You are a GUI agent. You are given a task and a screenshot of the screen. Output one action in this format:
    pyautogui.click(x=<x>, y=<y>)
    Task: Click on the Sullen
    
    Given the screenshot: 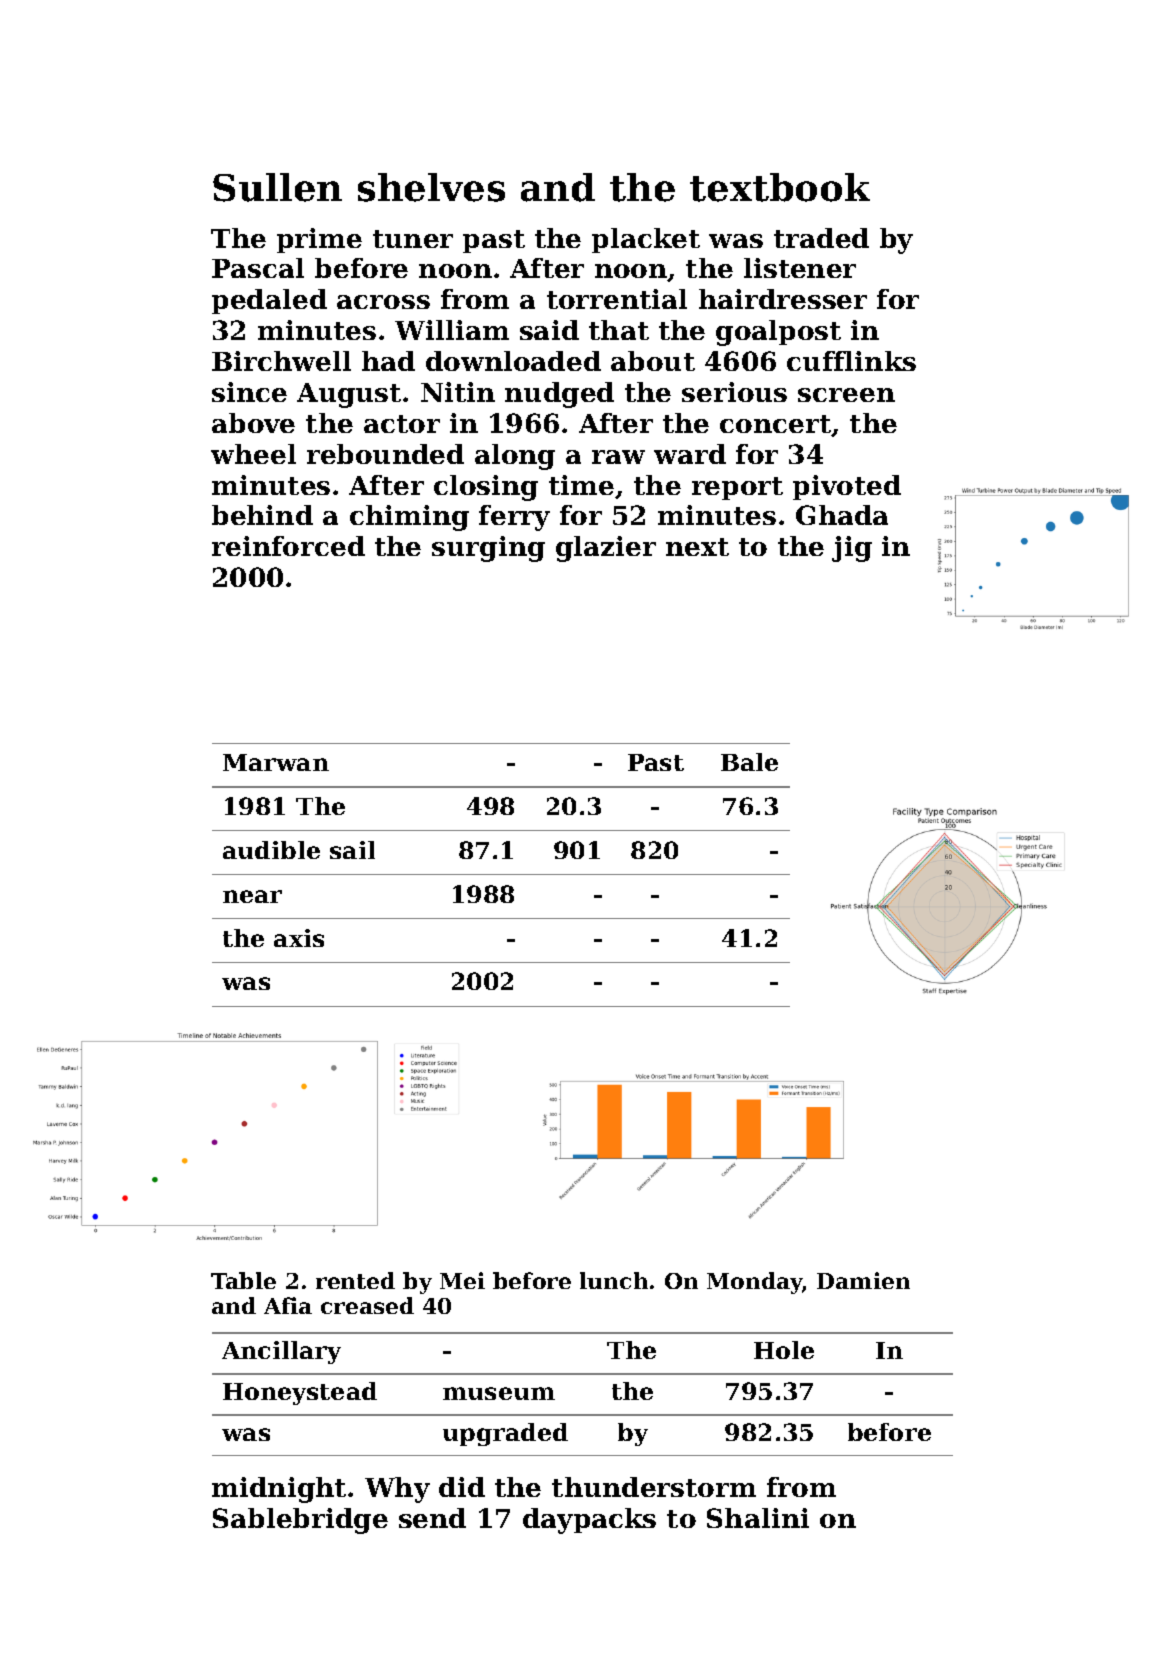 What is the action you would take?
    pyautogui.click(x=277, y=187)
